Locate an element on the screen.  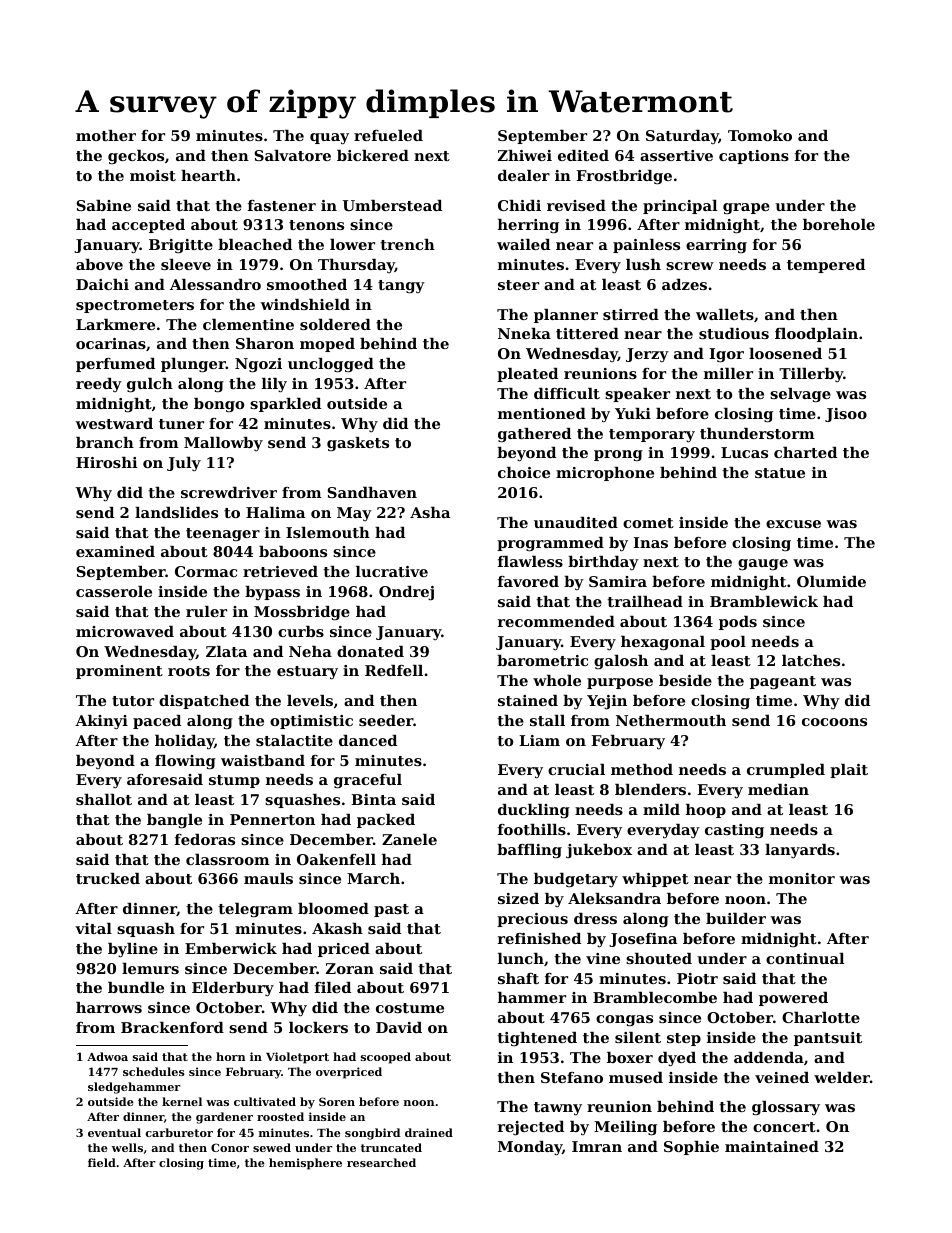
Umberstead is located at coordinates (392, 205).
